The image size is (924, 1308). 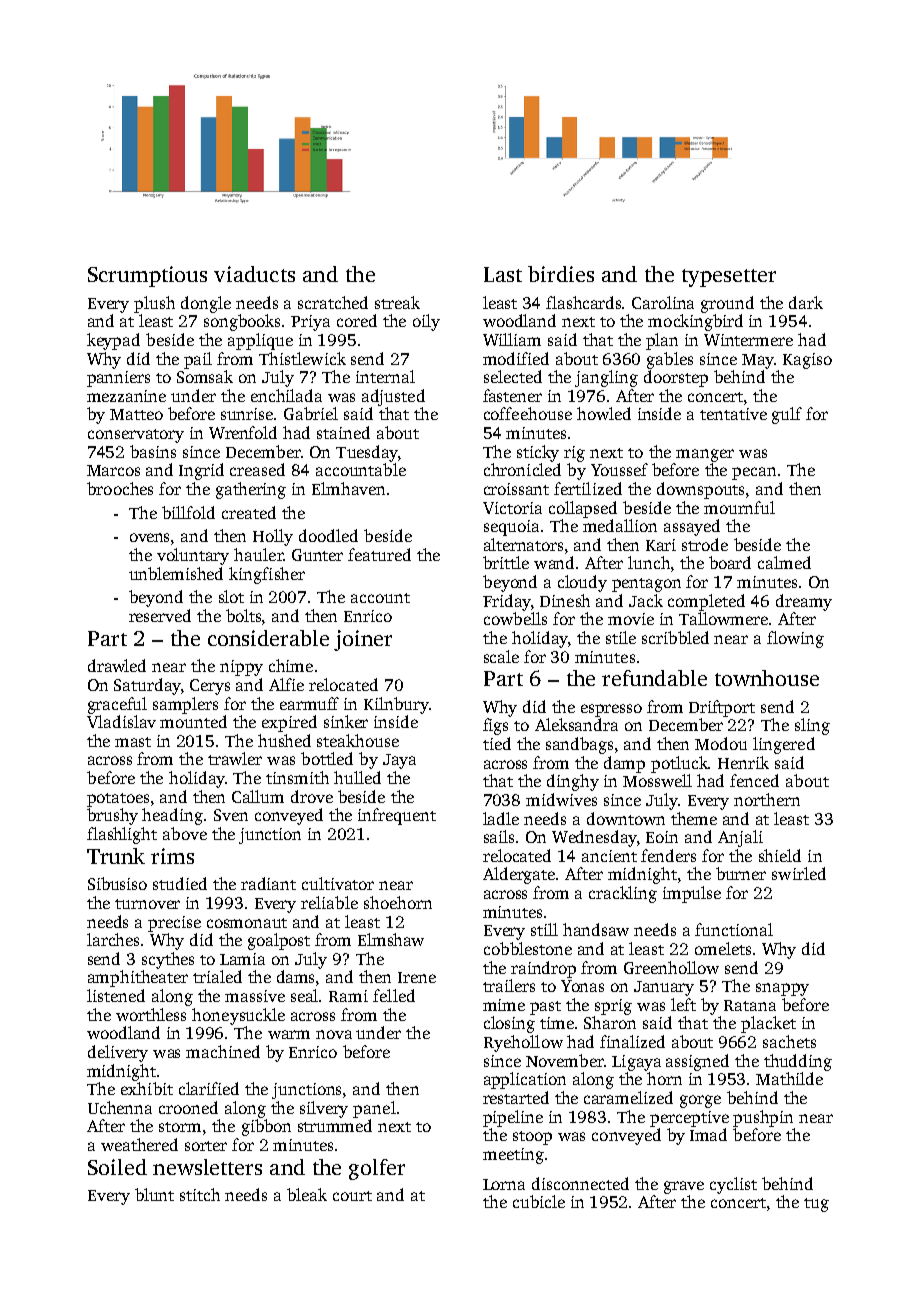 What do you see at coordinates (254, 274) in the page?
I see `viaducts` at bounding box center [254, 274].
